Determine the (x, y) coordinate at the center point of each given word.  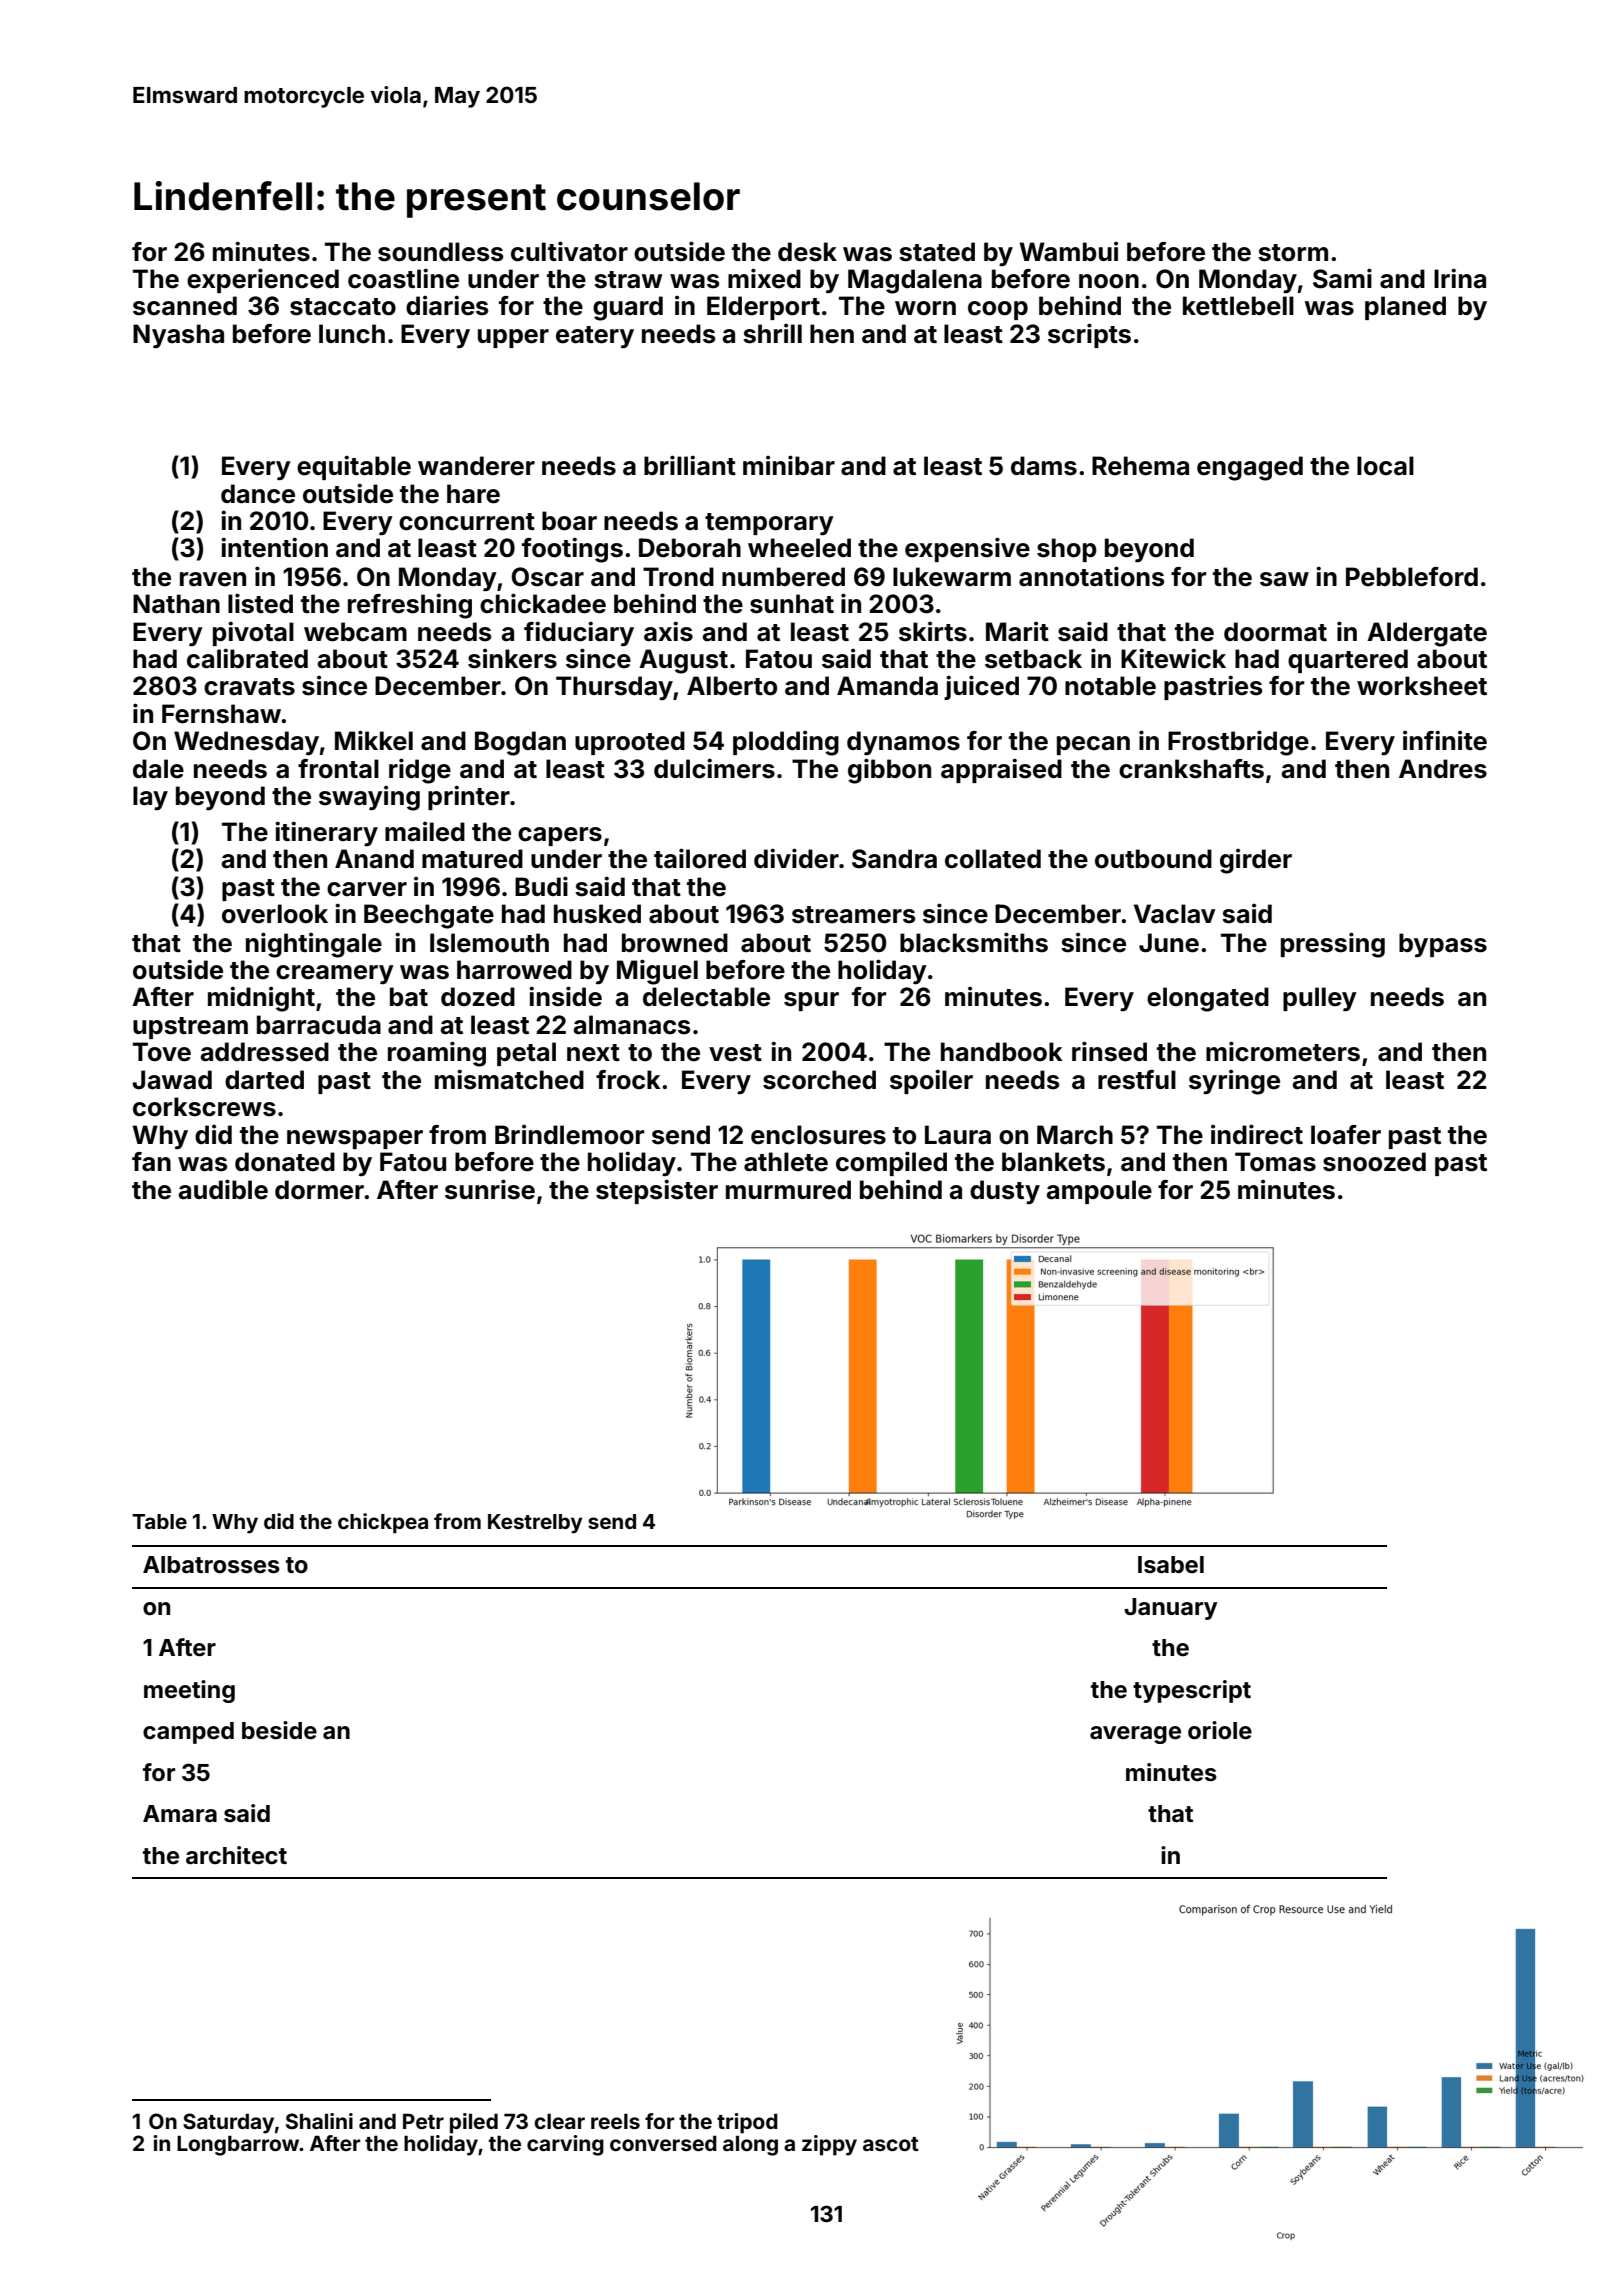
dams (1044, 466)
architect (236, 1855)
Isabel (1171, 1565)
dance (258, 494)
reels (615, 2121)
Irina (1460, 278)
